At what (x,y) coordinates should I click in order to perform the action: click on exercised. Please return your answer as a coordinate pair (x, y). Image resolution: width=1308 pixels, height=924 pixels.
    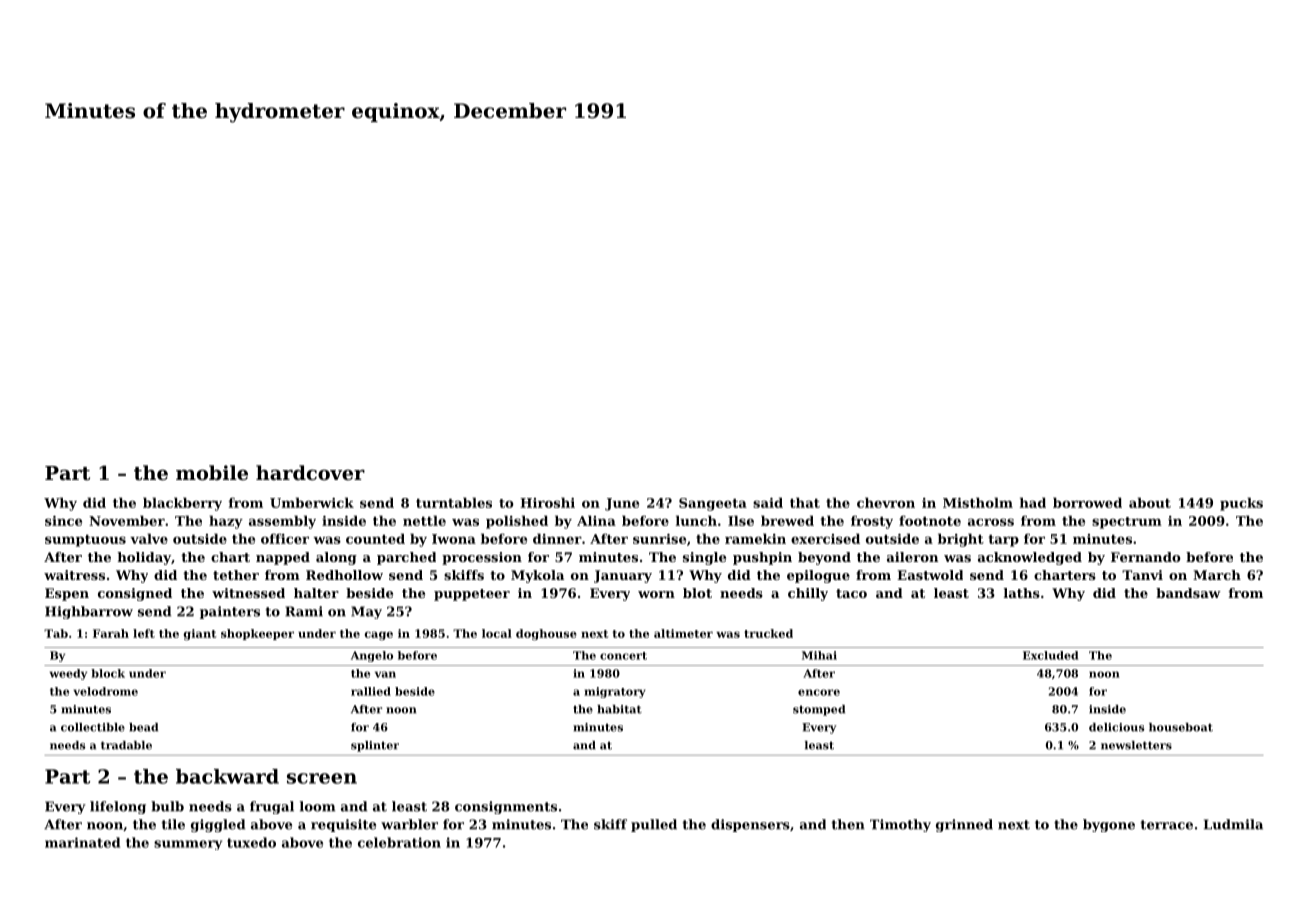
    Looking at the image, I should click on (825, 538).
